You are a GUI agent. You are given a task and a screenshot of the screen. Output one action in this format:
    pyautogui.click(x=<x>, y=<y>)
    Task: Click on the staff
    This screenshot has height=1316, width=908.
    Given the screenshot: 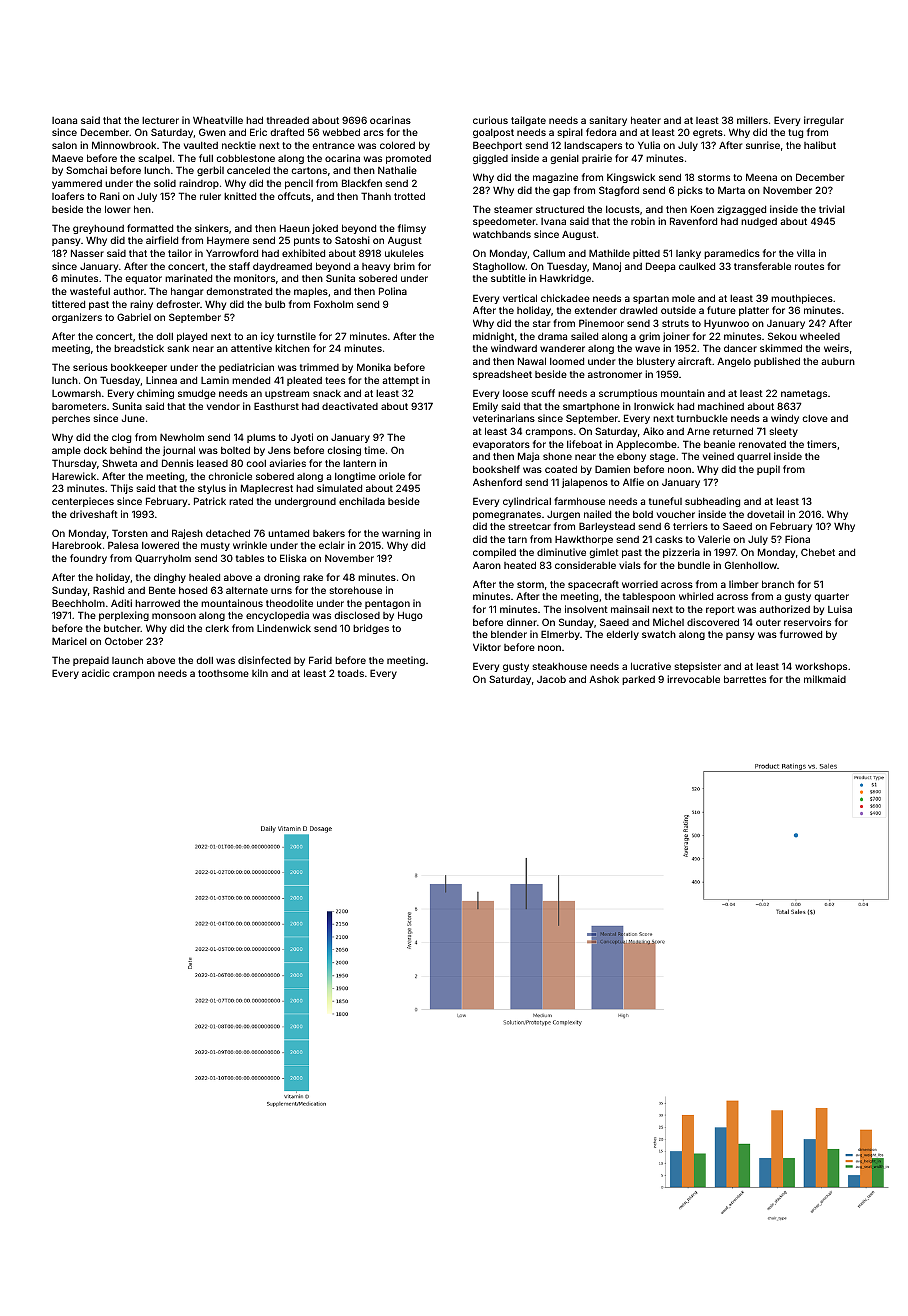 What is the action you would take?
    pyautogui.click(x=239, y=266)
